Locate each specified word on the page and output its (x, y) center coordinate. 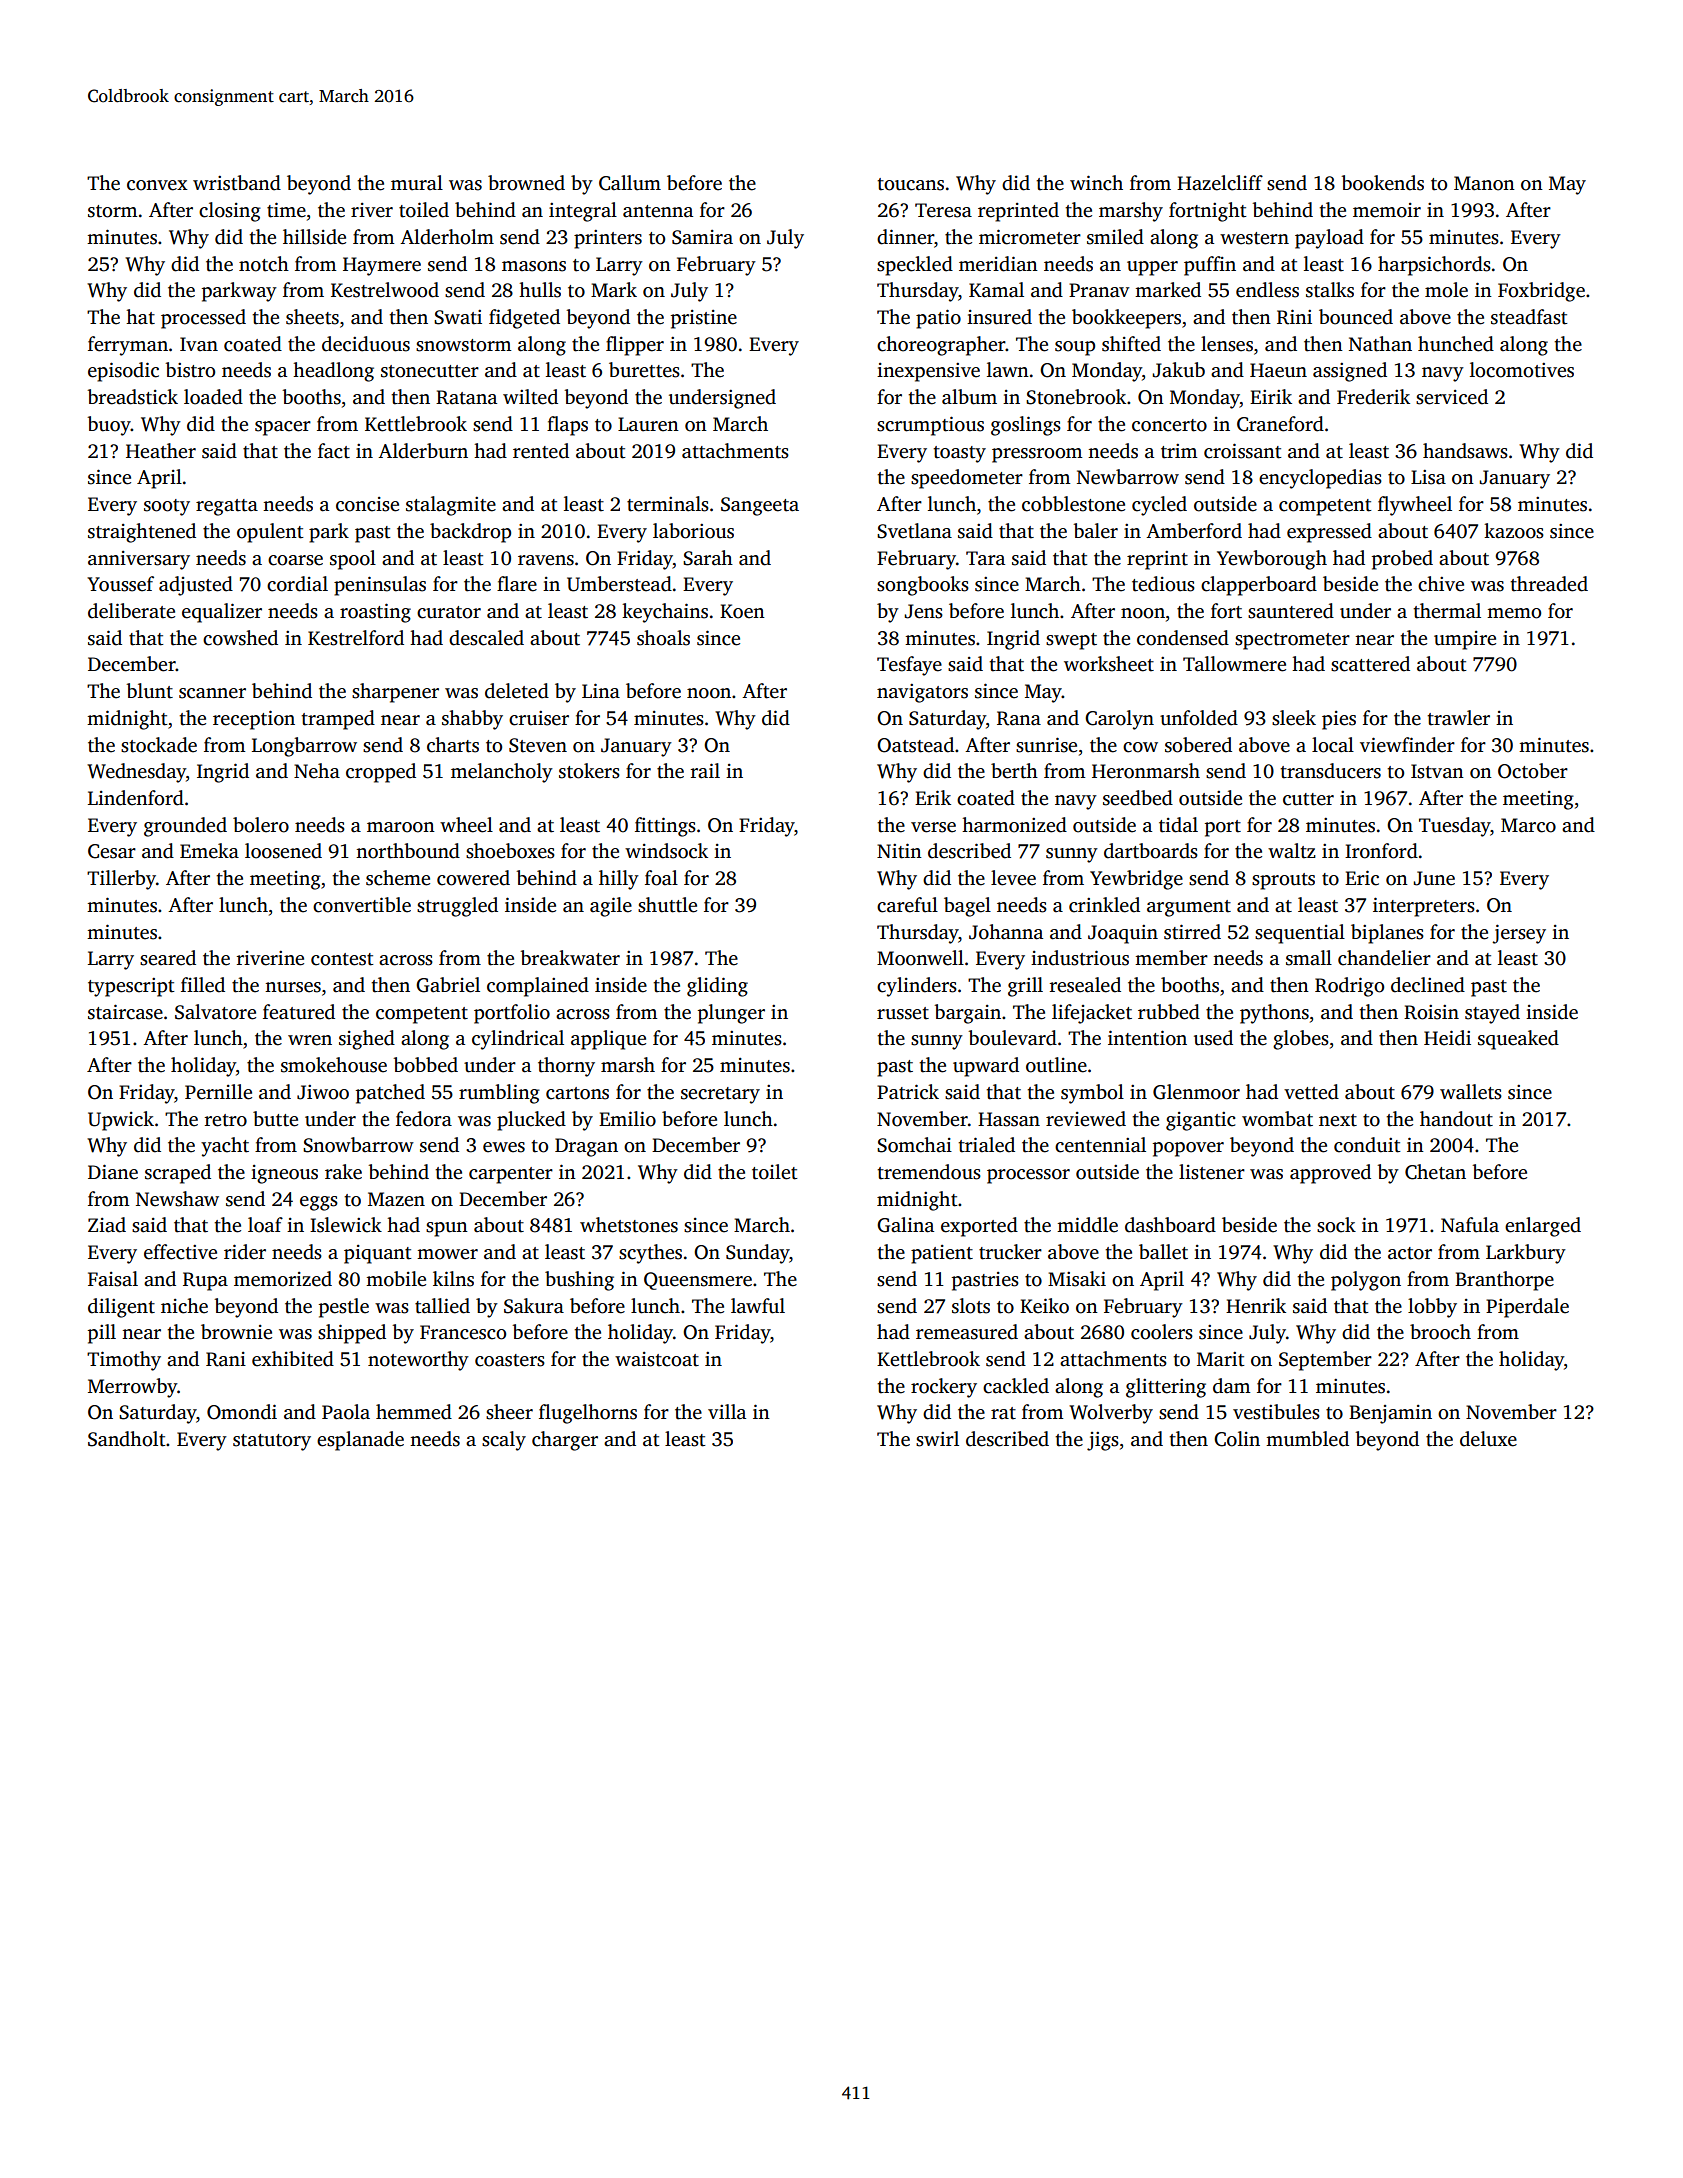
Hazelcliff (1220, 183)
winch (1096, 183)
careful (907, 905)
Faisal (113, 1279)
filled (203, 985)
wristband (237, 183)
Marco (1528, 825)
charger (565, 1441)
